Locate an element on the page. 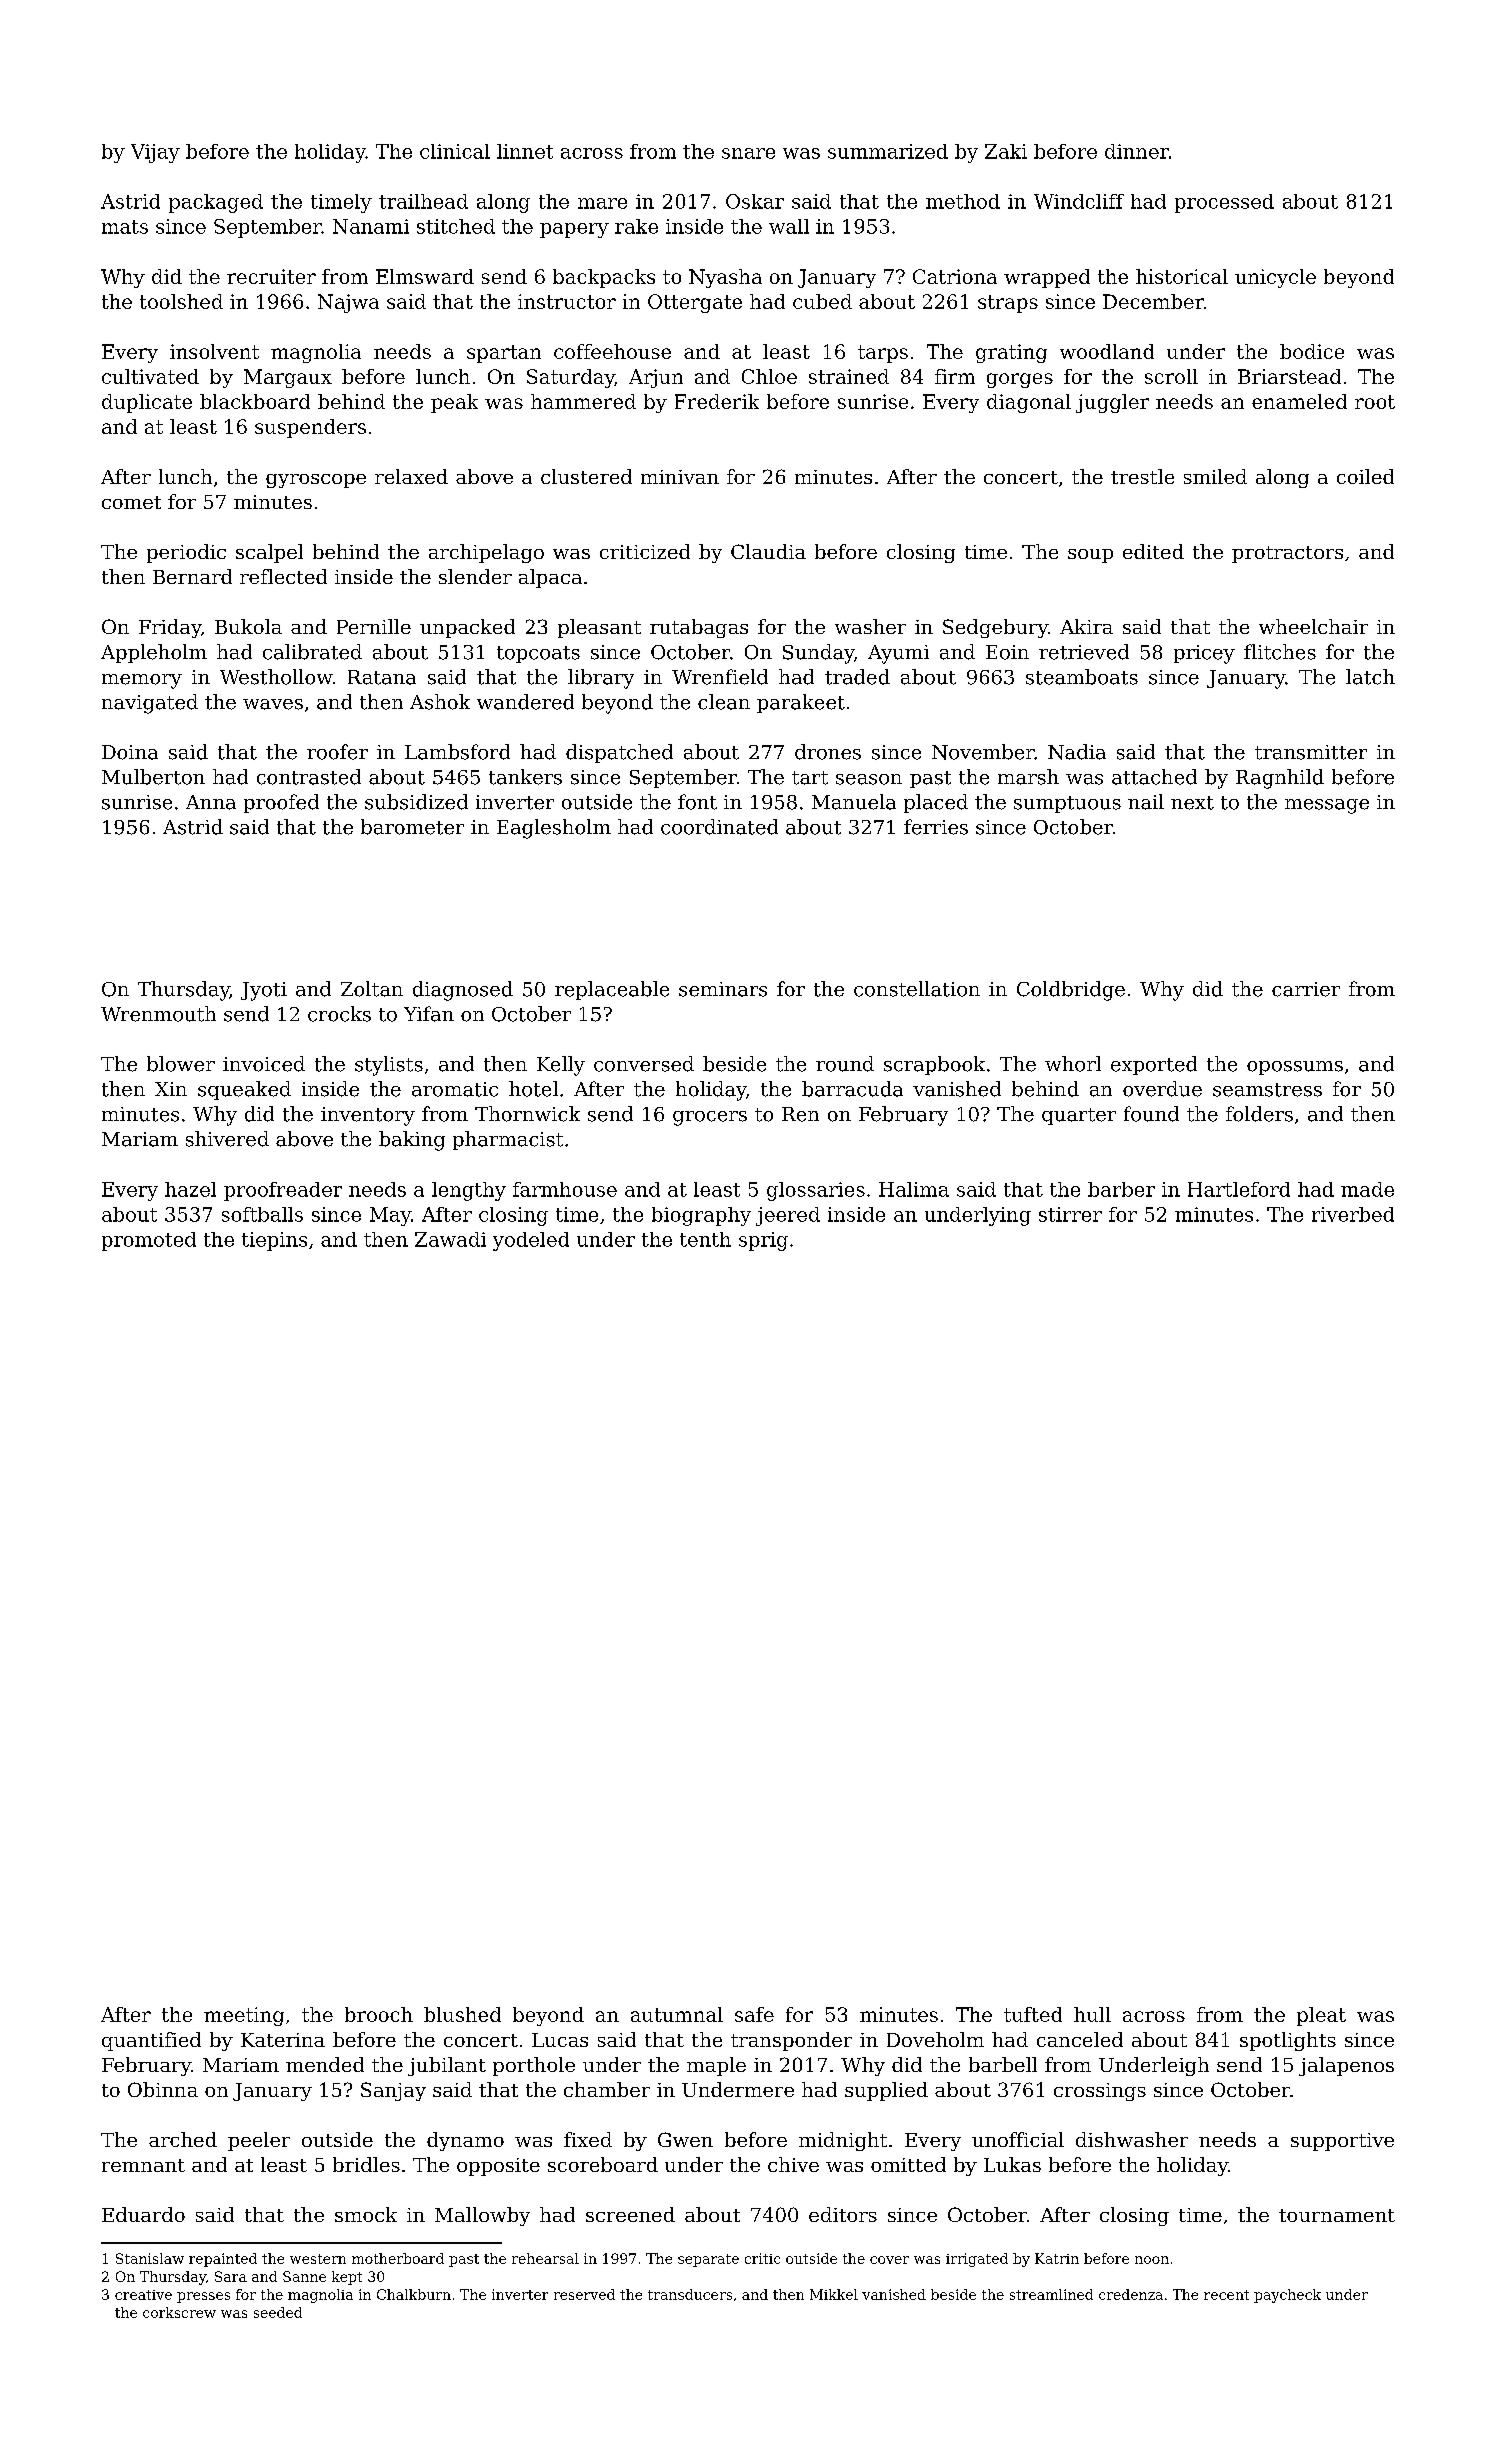 The height and width of the document is (2464, 1496). tufted is located at coordinates (1033, 2014).
